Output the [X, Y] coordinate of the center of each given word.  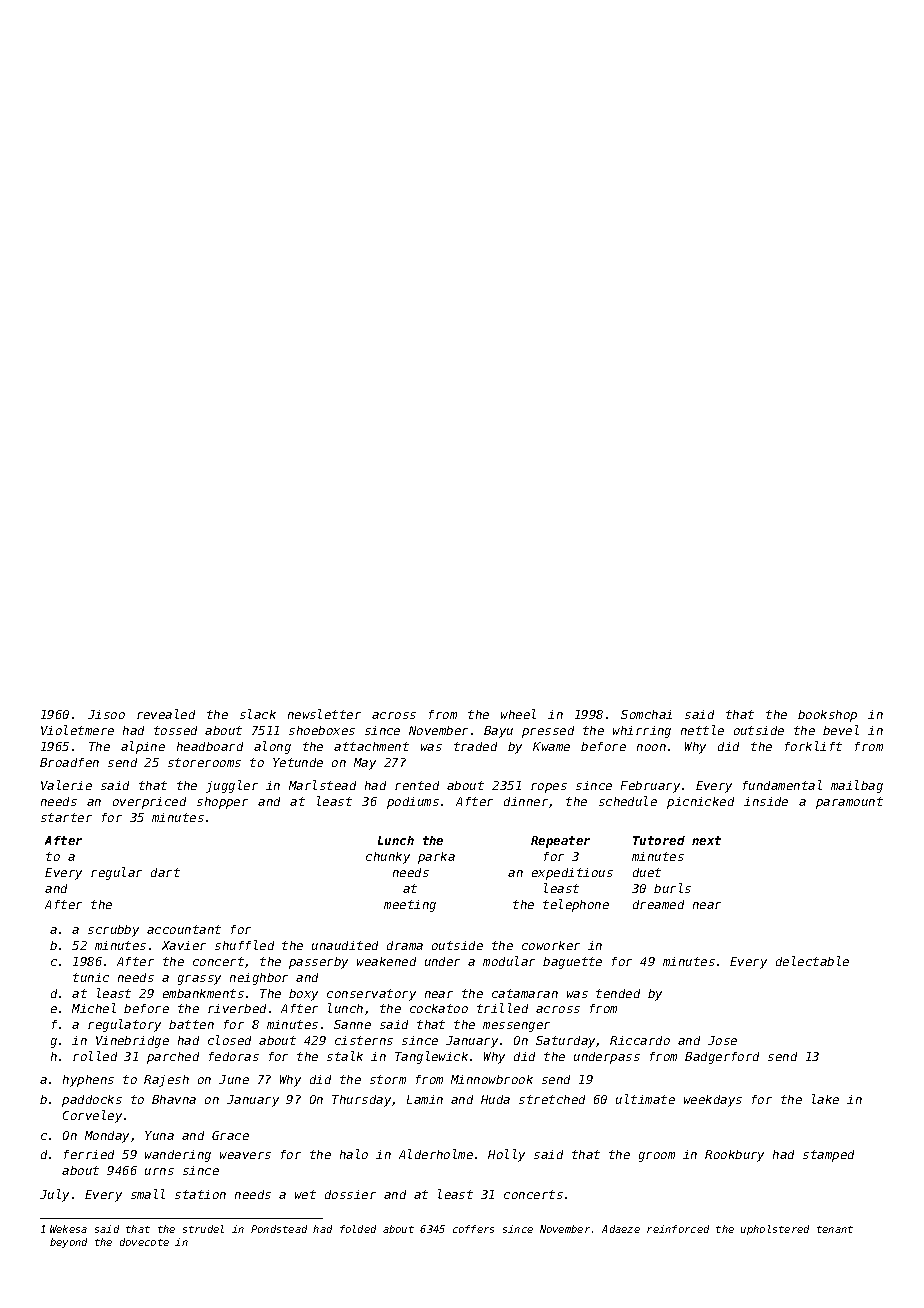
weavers [245, 1155]
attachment [371, 746]
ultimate [645, 1099]
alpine [143, 747]
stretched [552, 1099]
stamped [828, 1156]
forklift [813, 746]
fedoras [234, 1056]
